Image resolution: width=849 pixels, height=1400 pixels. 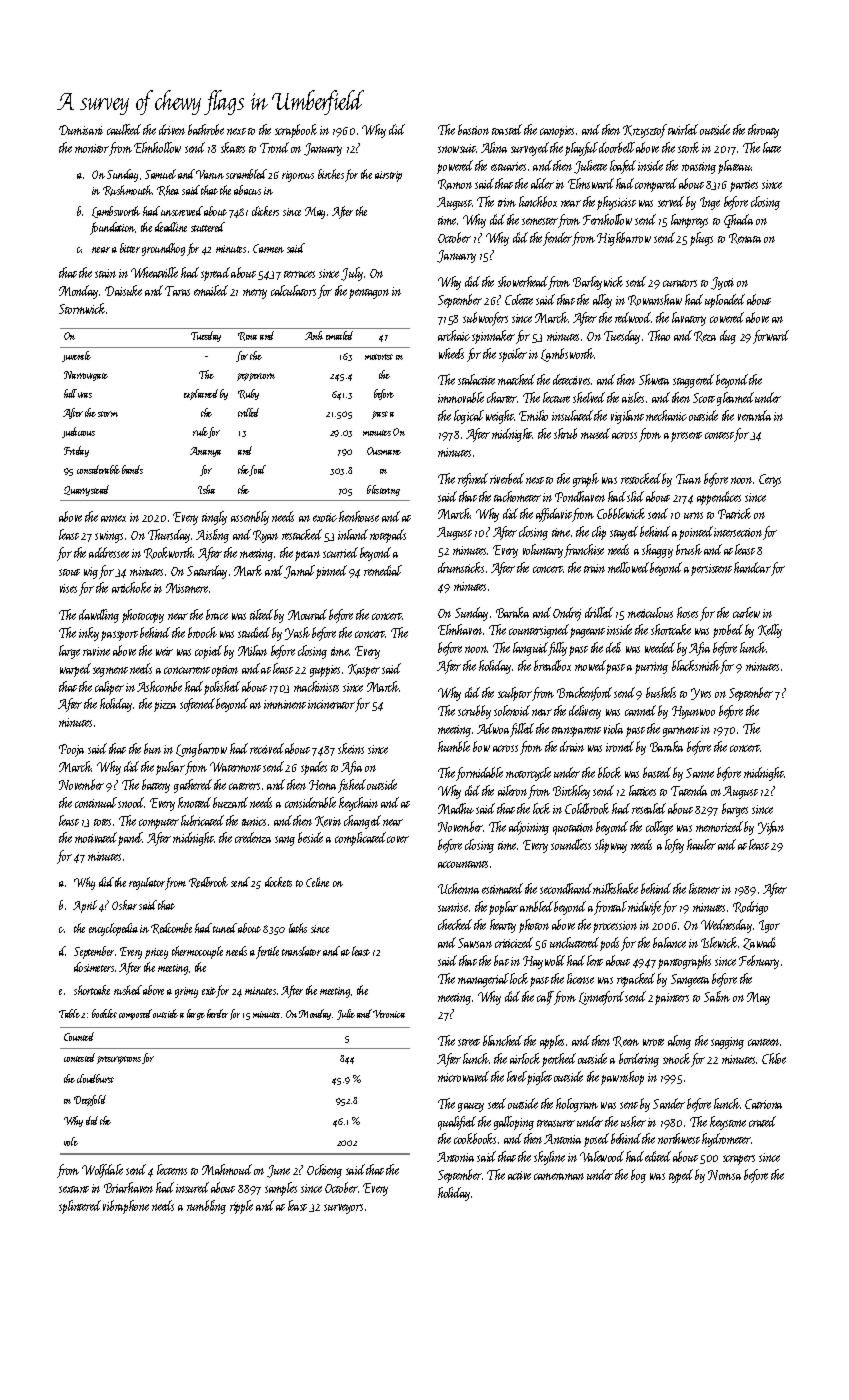 What do you see at coordinates (669, 942) in the screenshot?
I see `balance` at bounding box center [669, 942].
